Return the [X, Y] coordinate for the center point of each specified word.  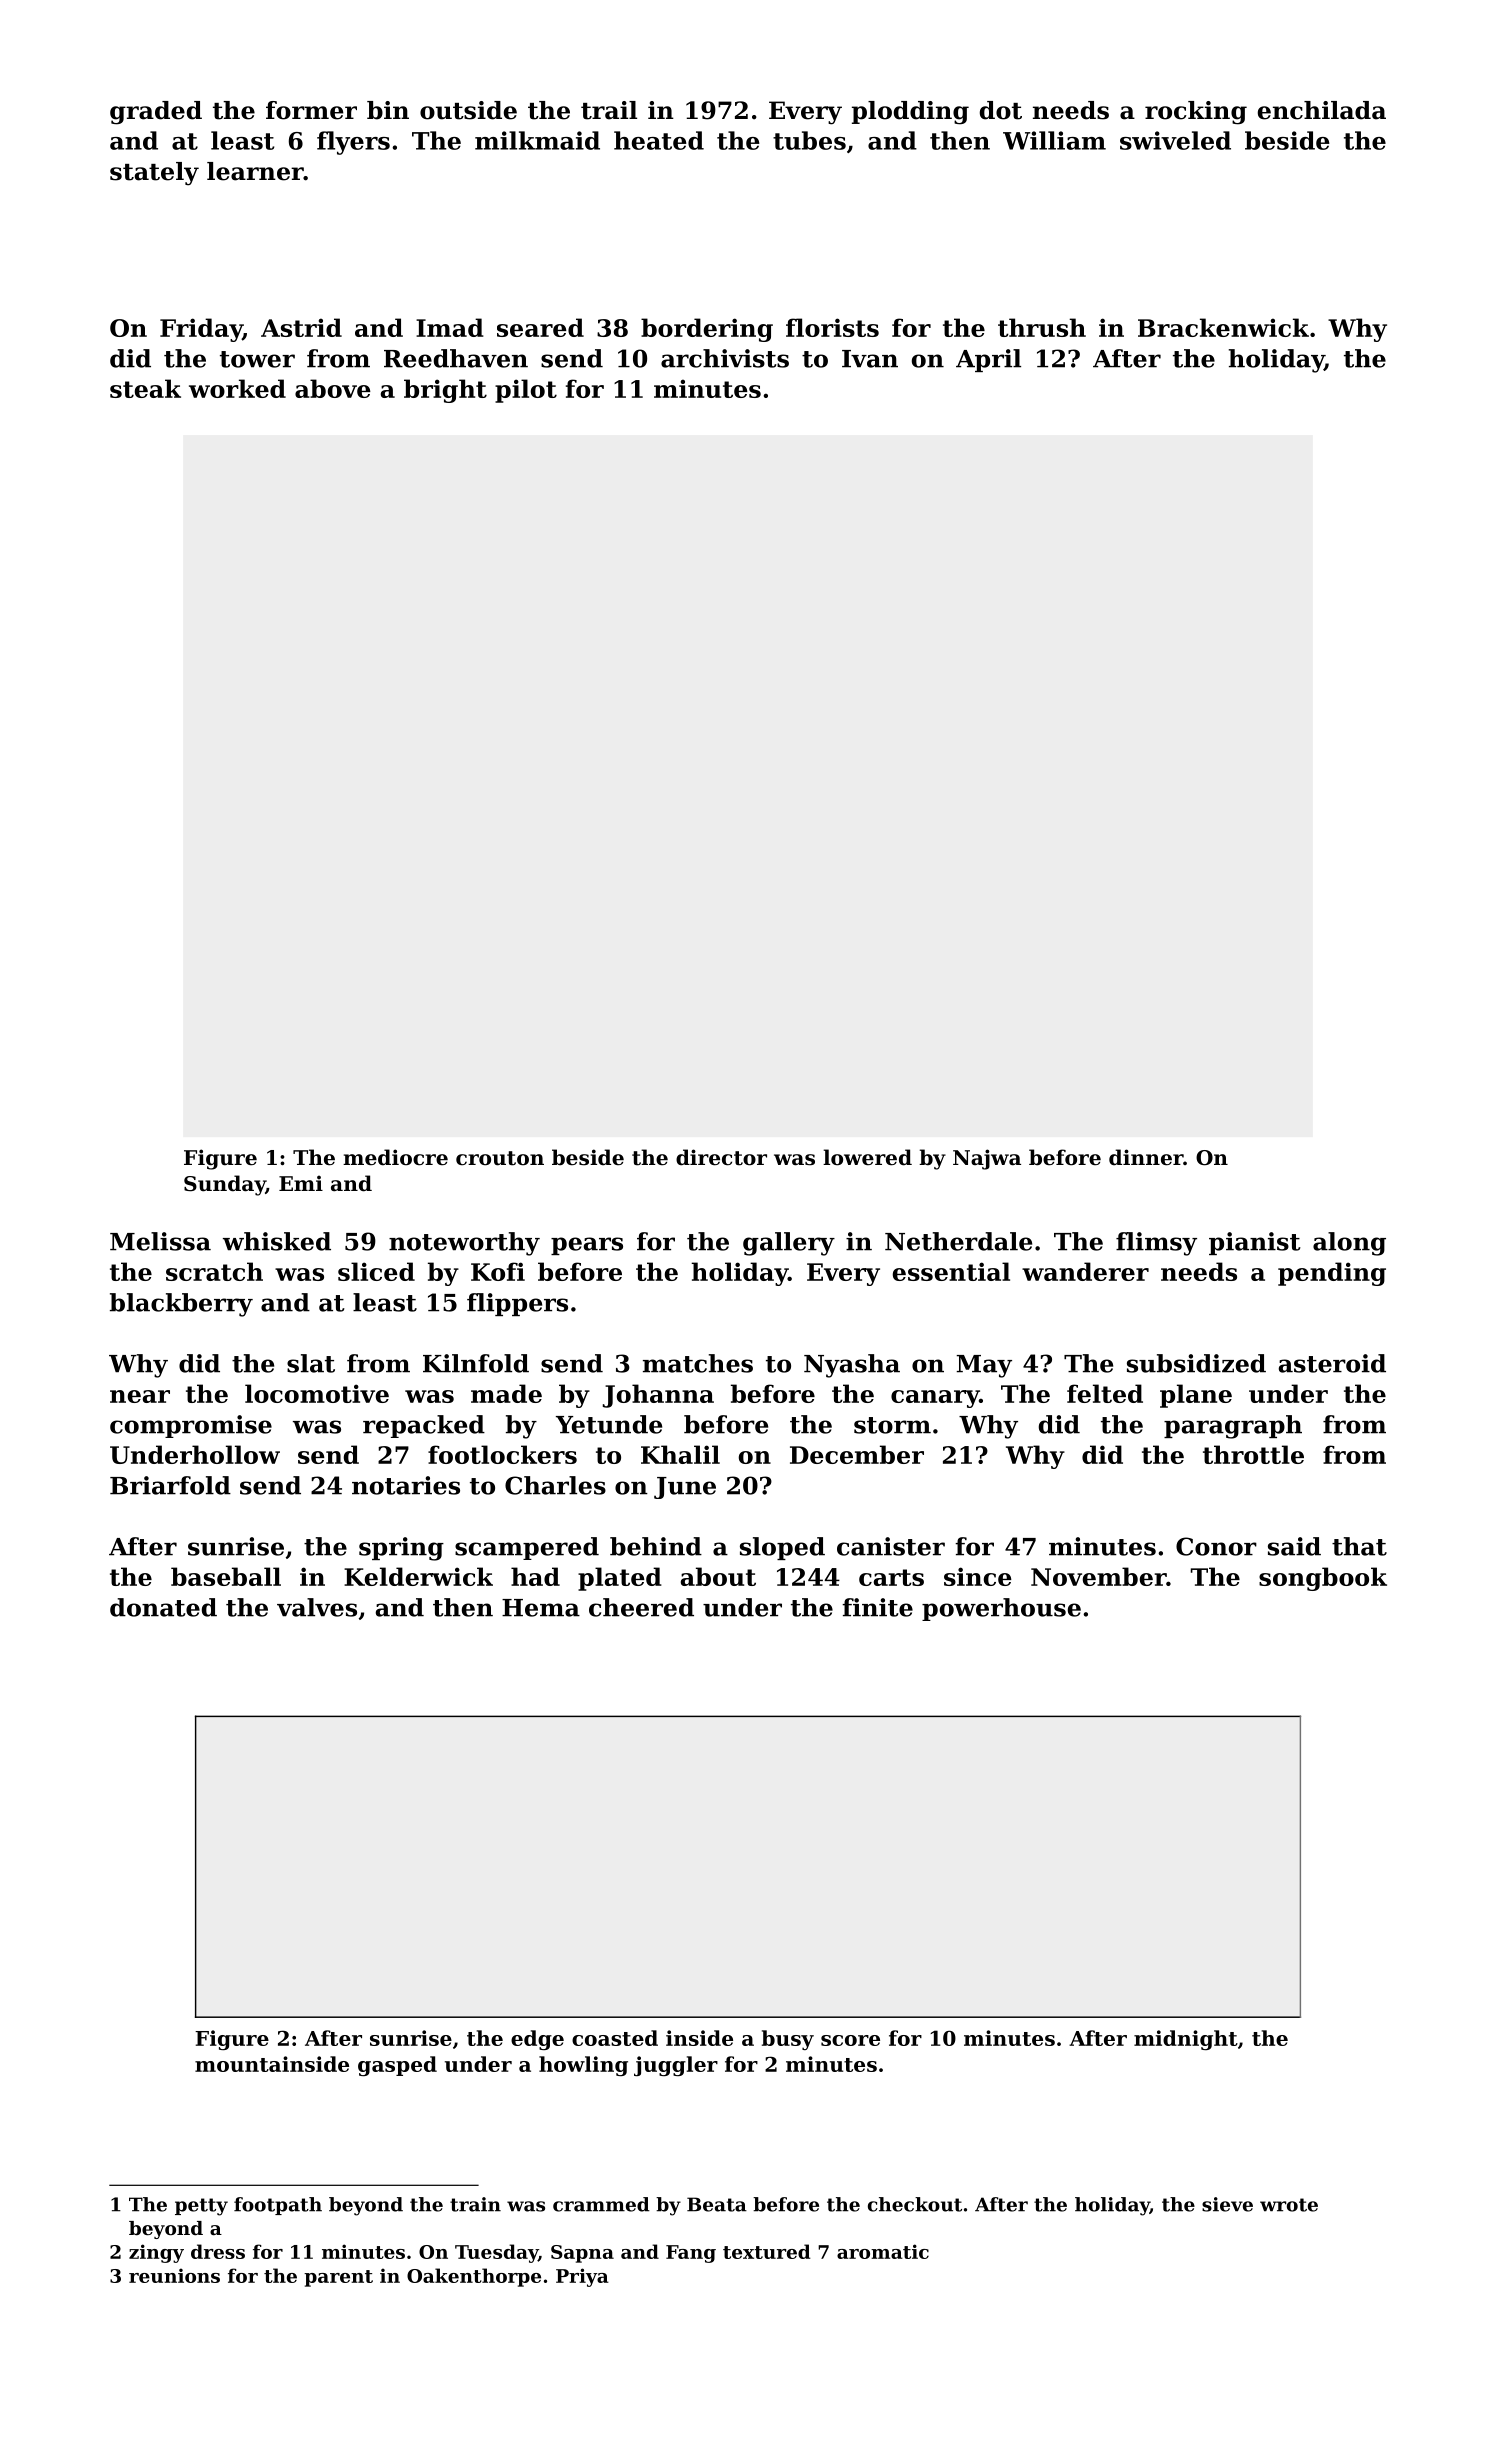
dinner [1146, 1157]
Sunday [225, 1185]
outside [468, 110]
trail [609, 110]
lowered [867, 1157]
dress [218, 2251]
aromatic [883, 2251]
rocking [1196, 113]
